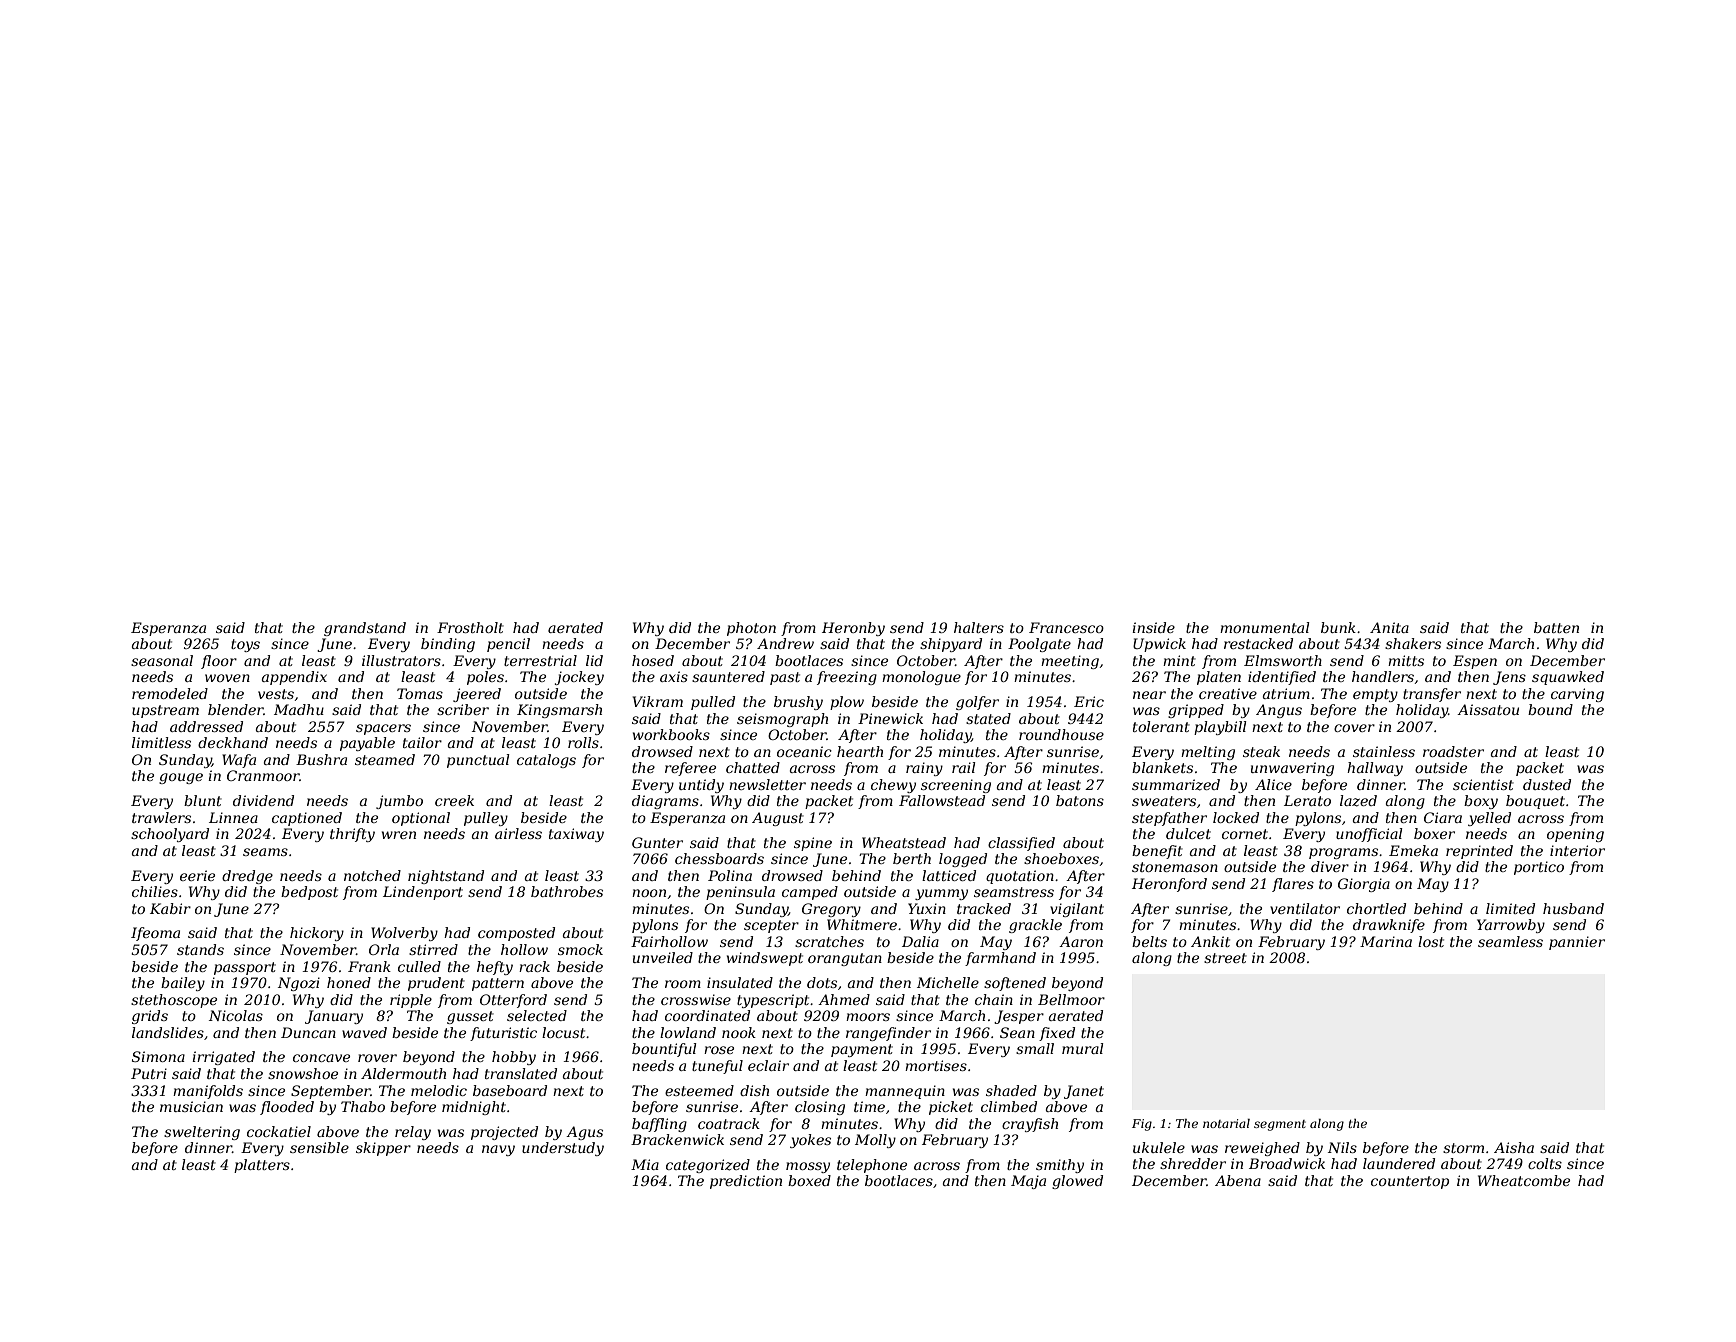  What do you see at coordinates (263, 800) in the screenshot?
I see `dividend` at bounding box center [263, 800].
